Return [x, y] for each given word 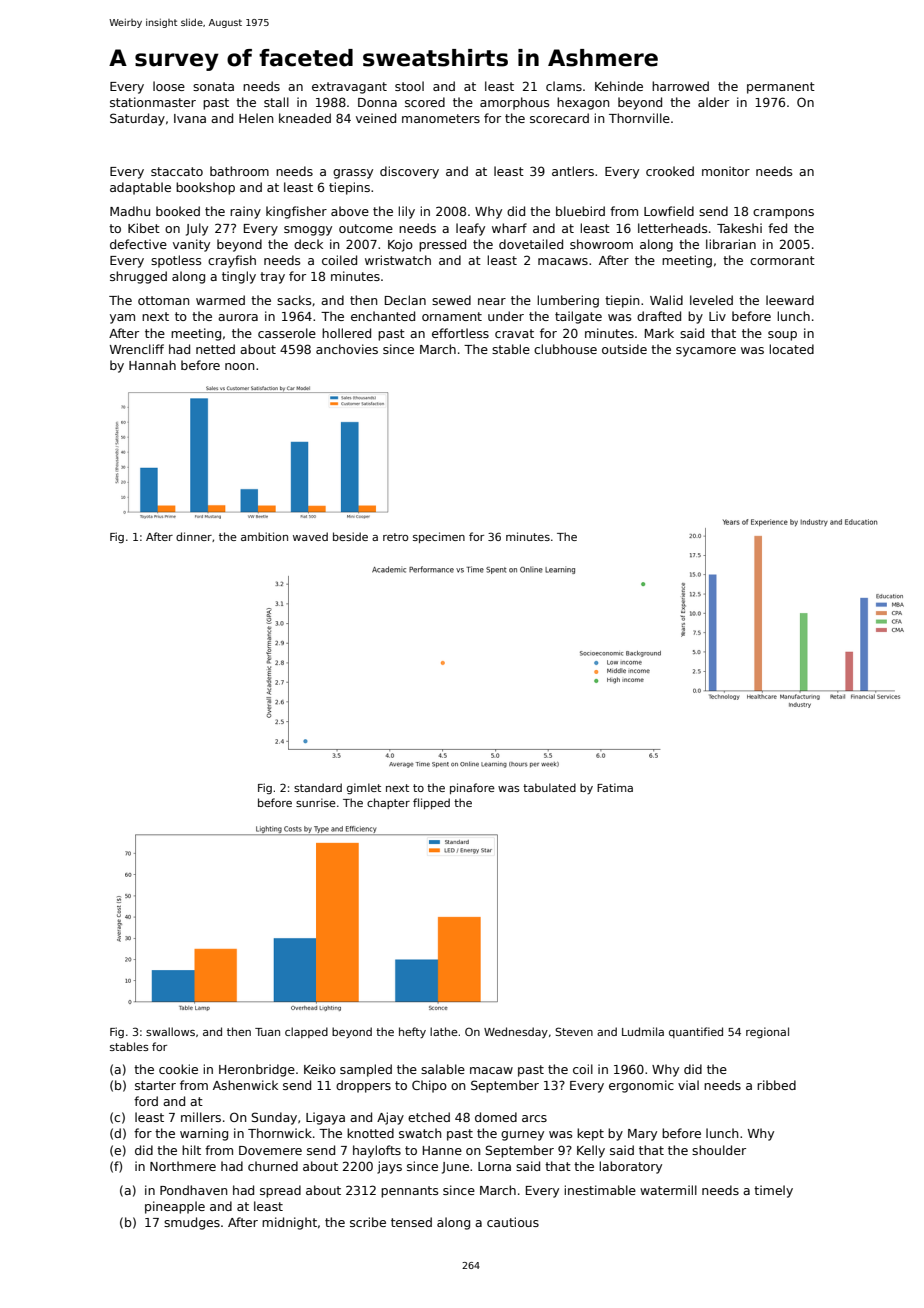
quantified [696, 1032]
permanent [781, 88]
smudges [192, 1223]
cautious [513, 1222]
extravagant [349, 88]
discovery [409, 172]
